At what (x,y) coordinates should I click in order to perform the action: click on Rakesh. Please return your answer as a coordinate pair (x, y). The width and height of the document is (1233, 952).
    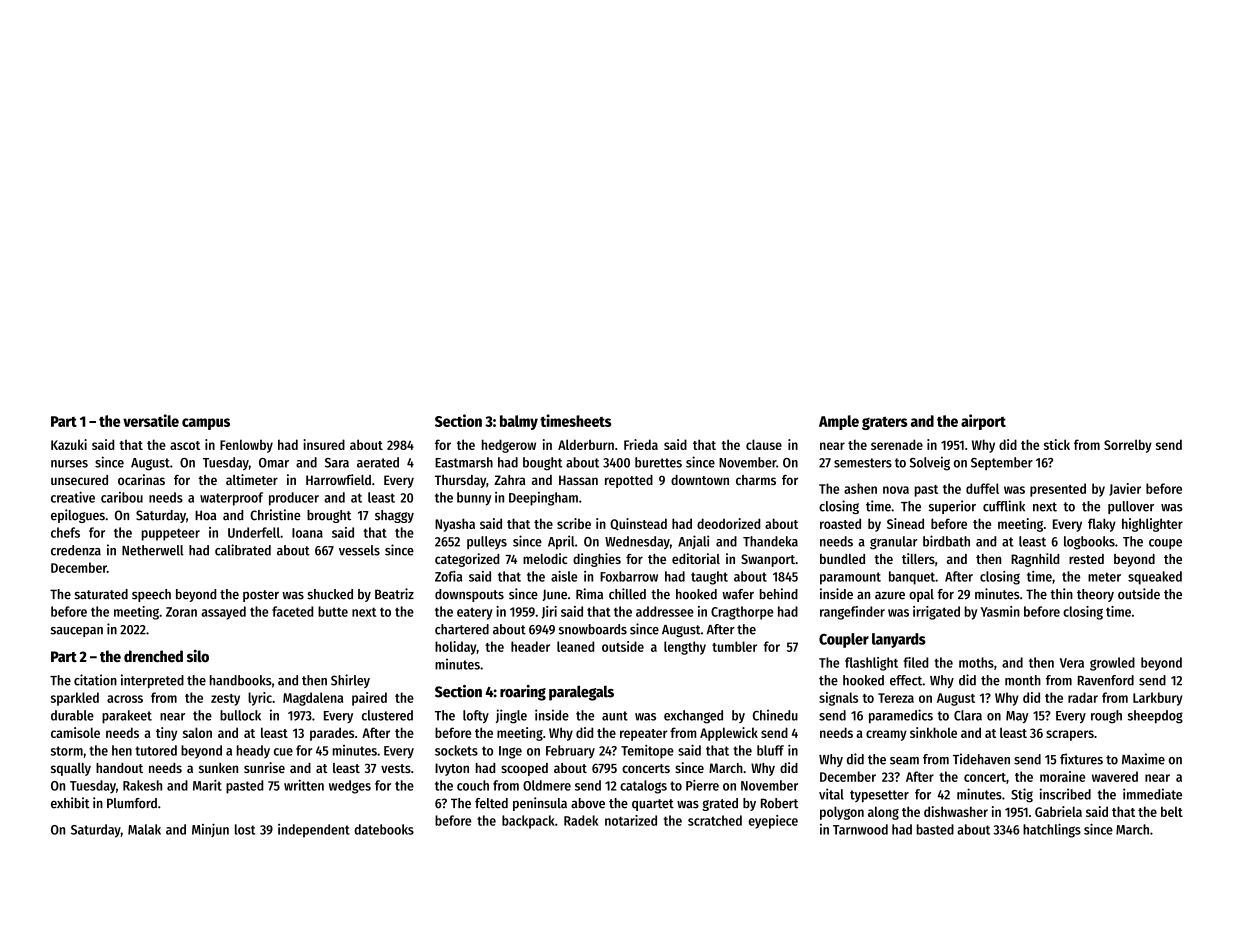
    Looking at the image, I should click on (142, 785).
